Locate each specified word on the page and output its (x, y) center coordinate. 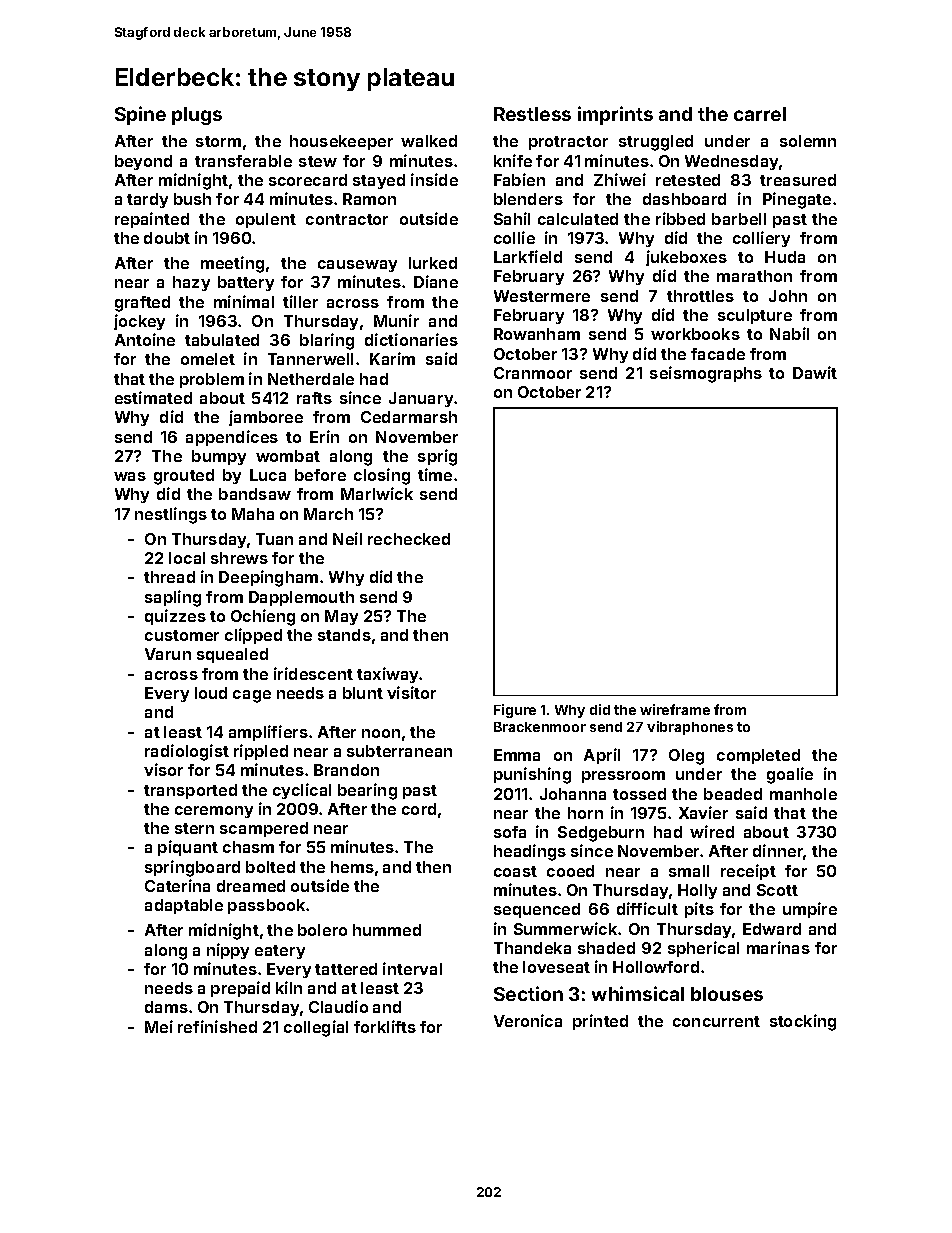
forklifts (385, 1026)
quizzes (175, 617)
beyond (143, 162)
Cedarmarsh (409, 417)
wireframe (675, 709)
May (341, 617)
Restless (532, 114)
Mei (159, 1026)
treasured (798, 180)
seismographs (706, 374)
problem (212, 380)
